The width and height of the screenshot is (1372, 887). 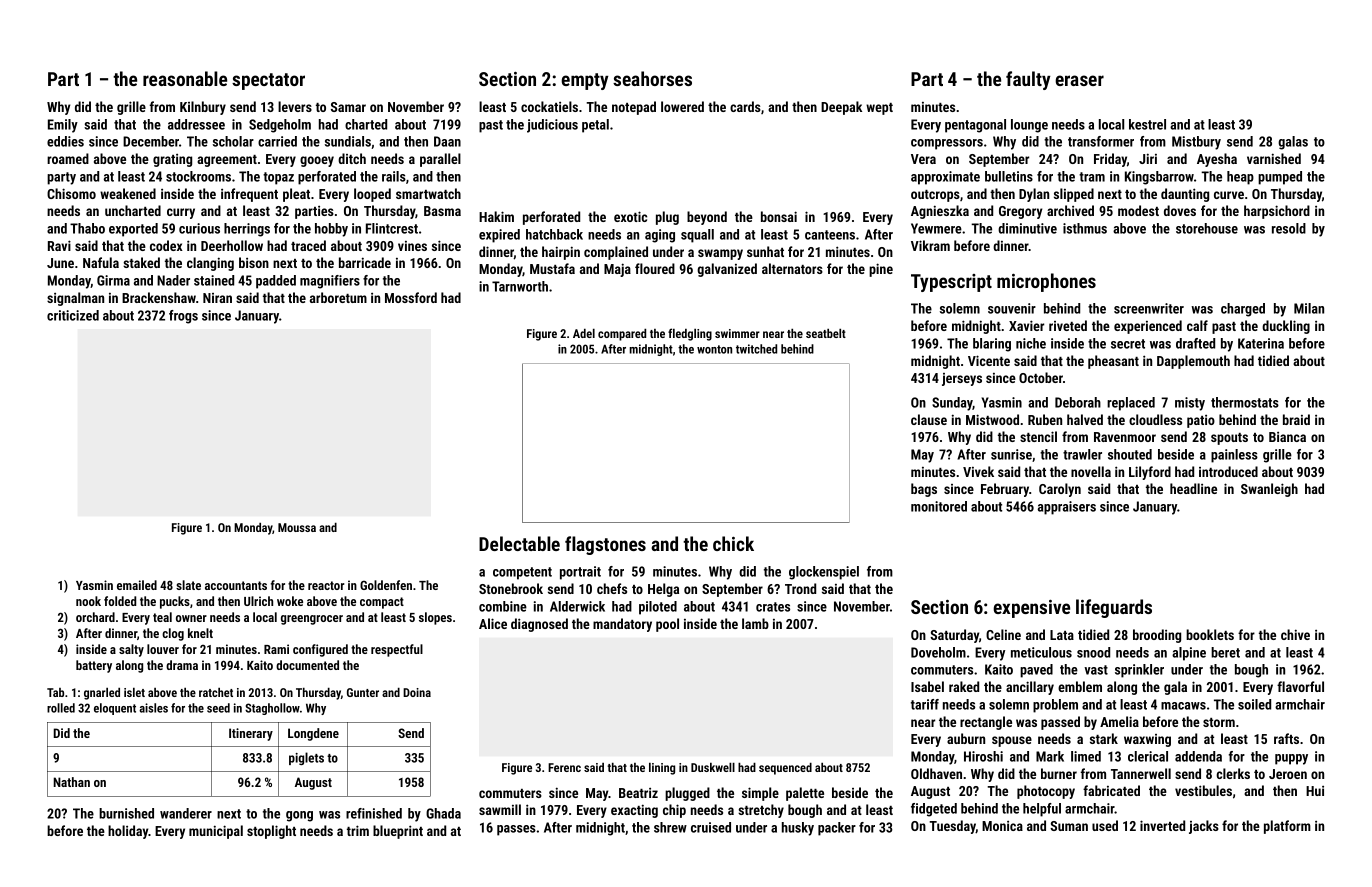 What do you see at coordinates (1091, 471) in the screenshot?
I see `novella` at bounding box center [1091, 471].
